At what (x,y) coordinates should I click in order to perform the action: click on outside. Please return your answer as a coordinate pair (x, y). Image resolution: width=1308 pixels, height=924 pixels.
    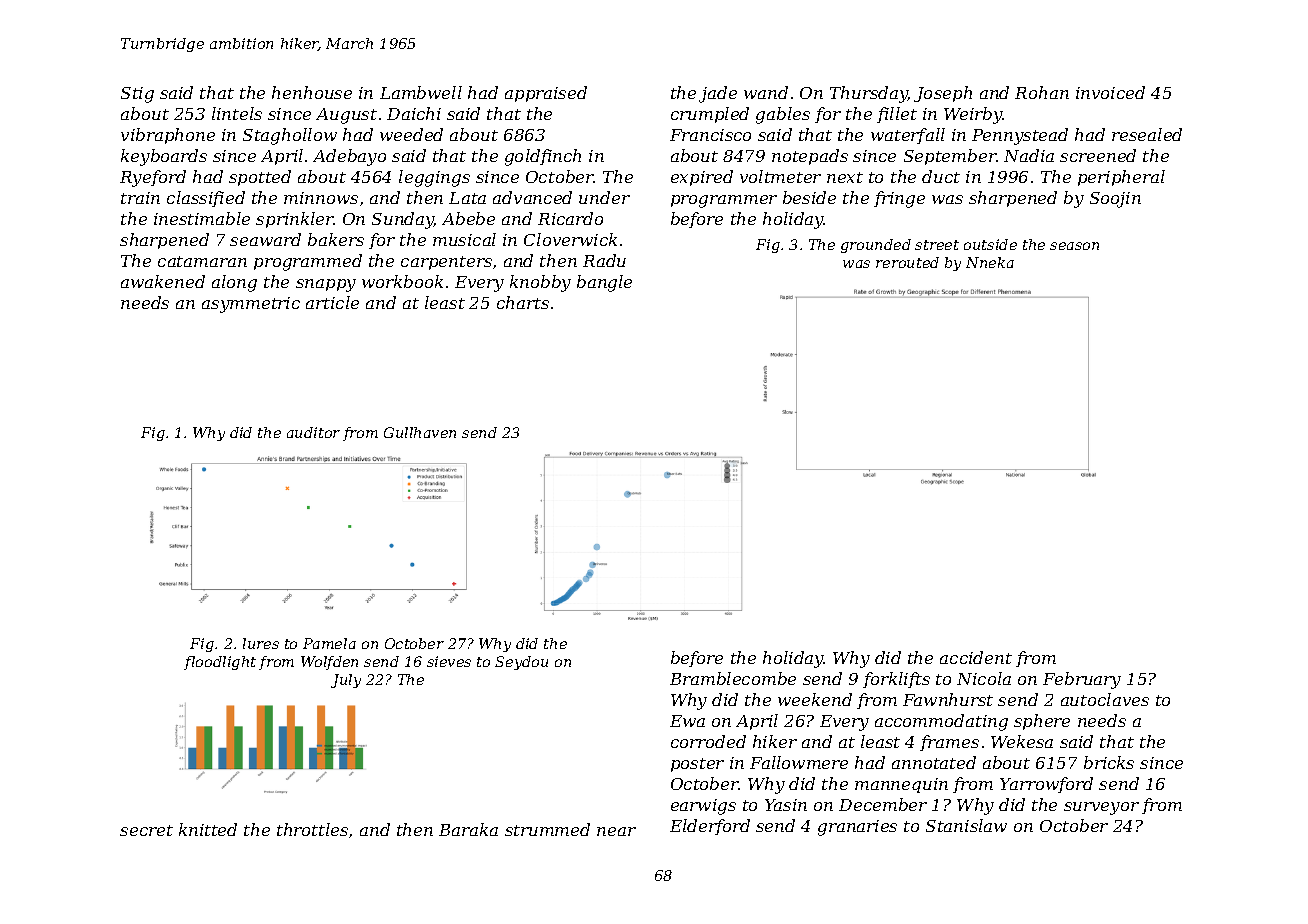
    Looking at the image, I should click on (990, 244).
